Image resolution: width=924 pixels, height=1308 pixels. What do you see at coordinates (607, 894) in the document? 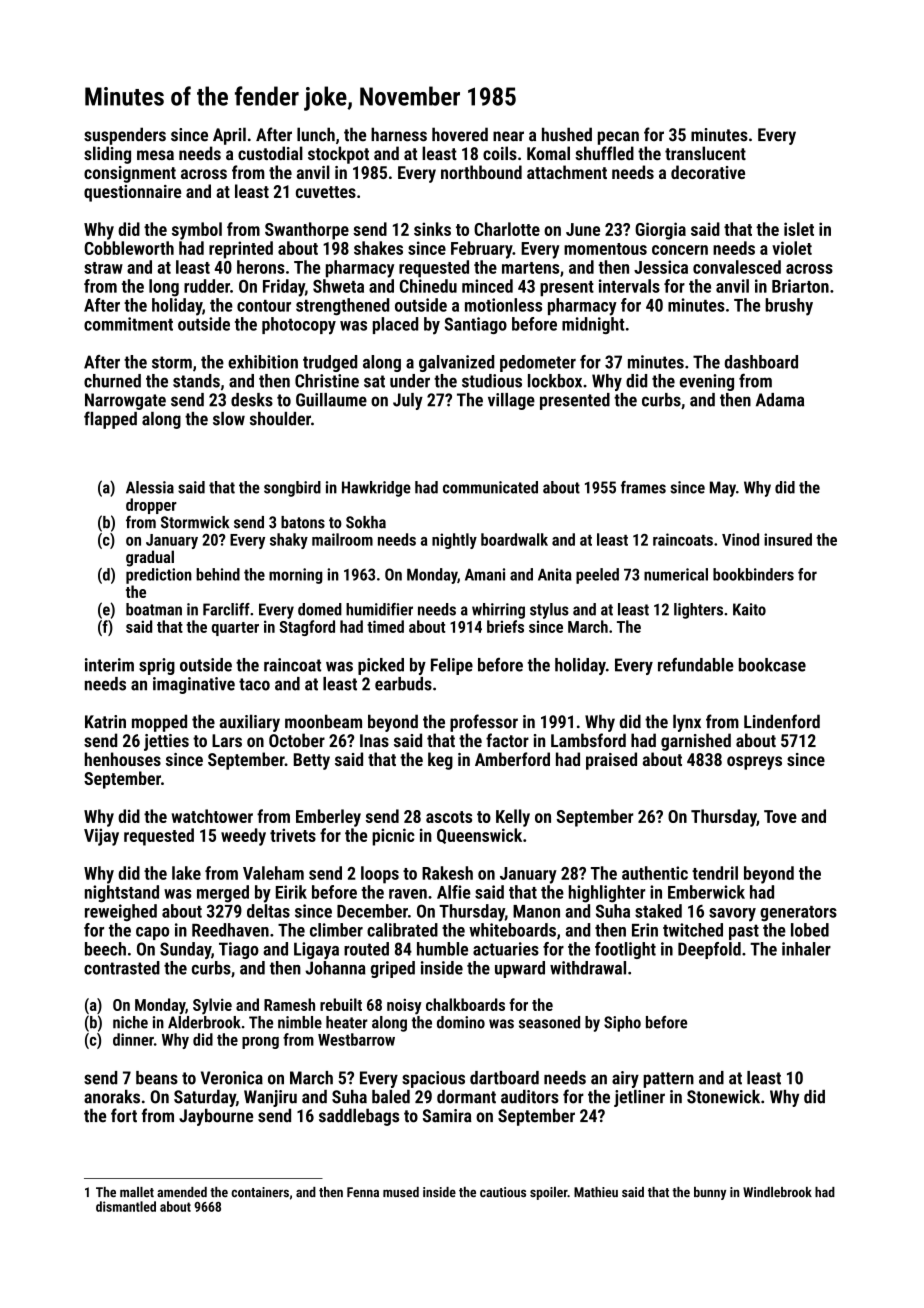
I see `highlighter` at bounding box center [607, 894].
